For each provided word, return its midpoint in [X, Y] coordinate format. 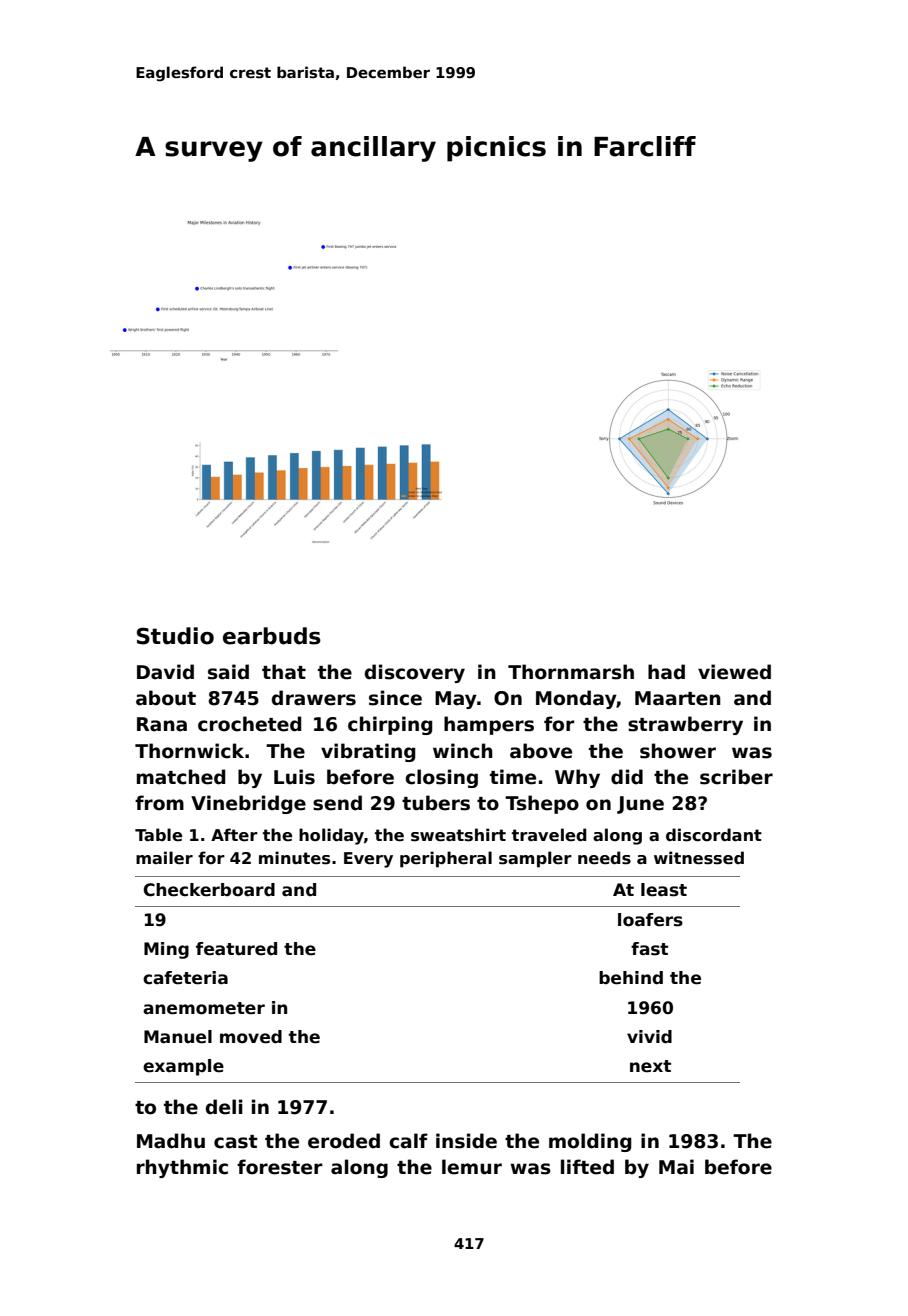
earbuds [272, 636]
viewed [734, 672]
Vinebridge [248, 804]
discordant [714, 835]
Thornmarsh [571, 672]
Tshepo [542, 804]
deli [224, 1107]
